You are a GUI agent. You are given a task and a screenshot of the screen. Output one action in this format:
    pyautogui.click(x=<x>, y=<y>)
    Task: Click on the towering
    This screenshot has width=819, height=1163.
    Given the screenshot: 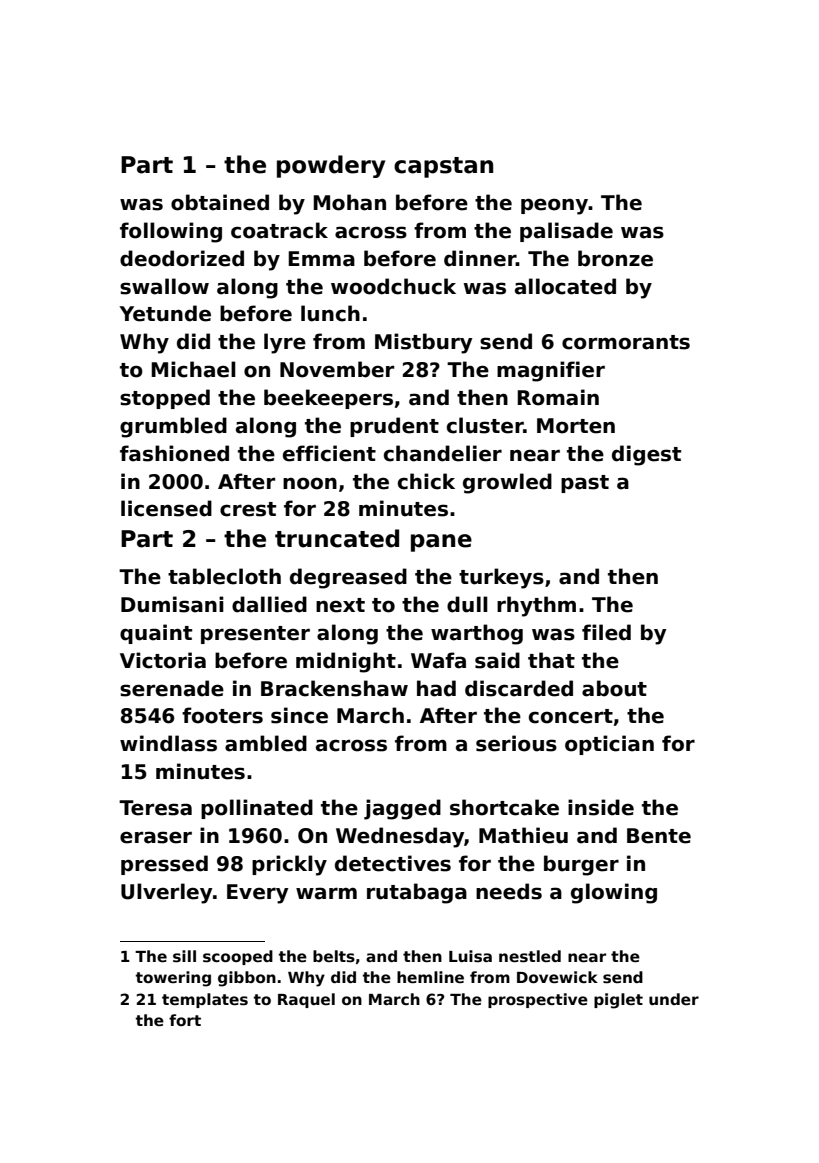 What is the action you would take?
    pyautogui.click(x=173, y=979)
